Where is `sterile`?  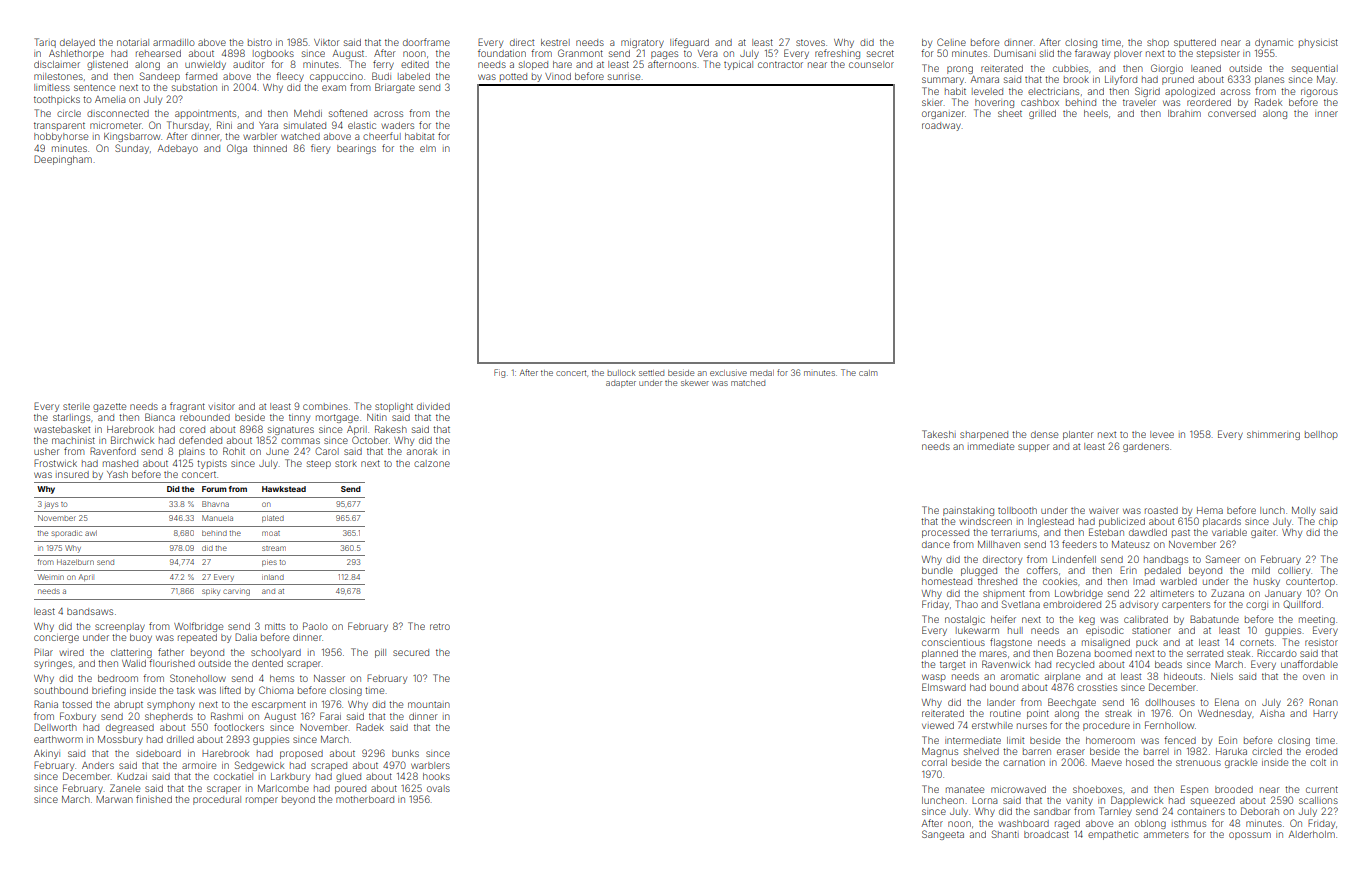 sterile is located at coordinates (76, 406).
